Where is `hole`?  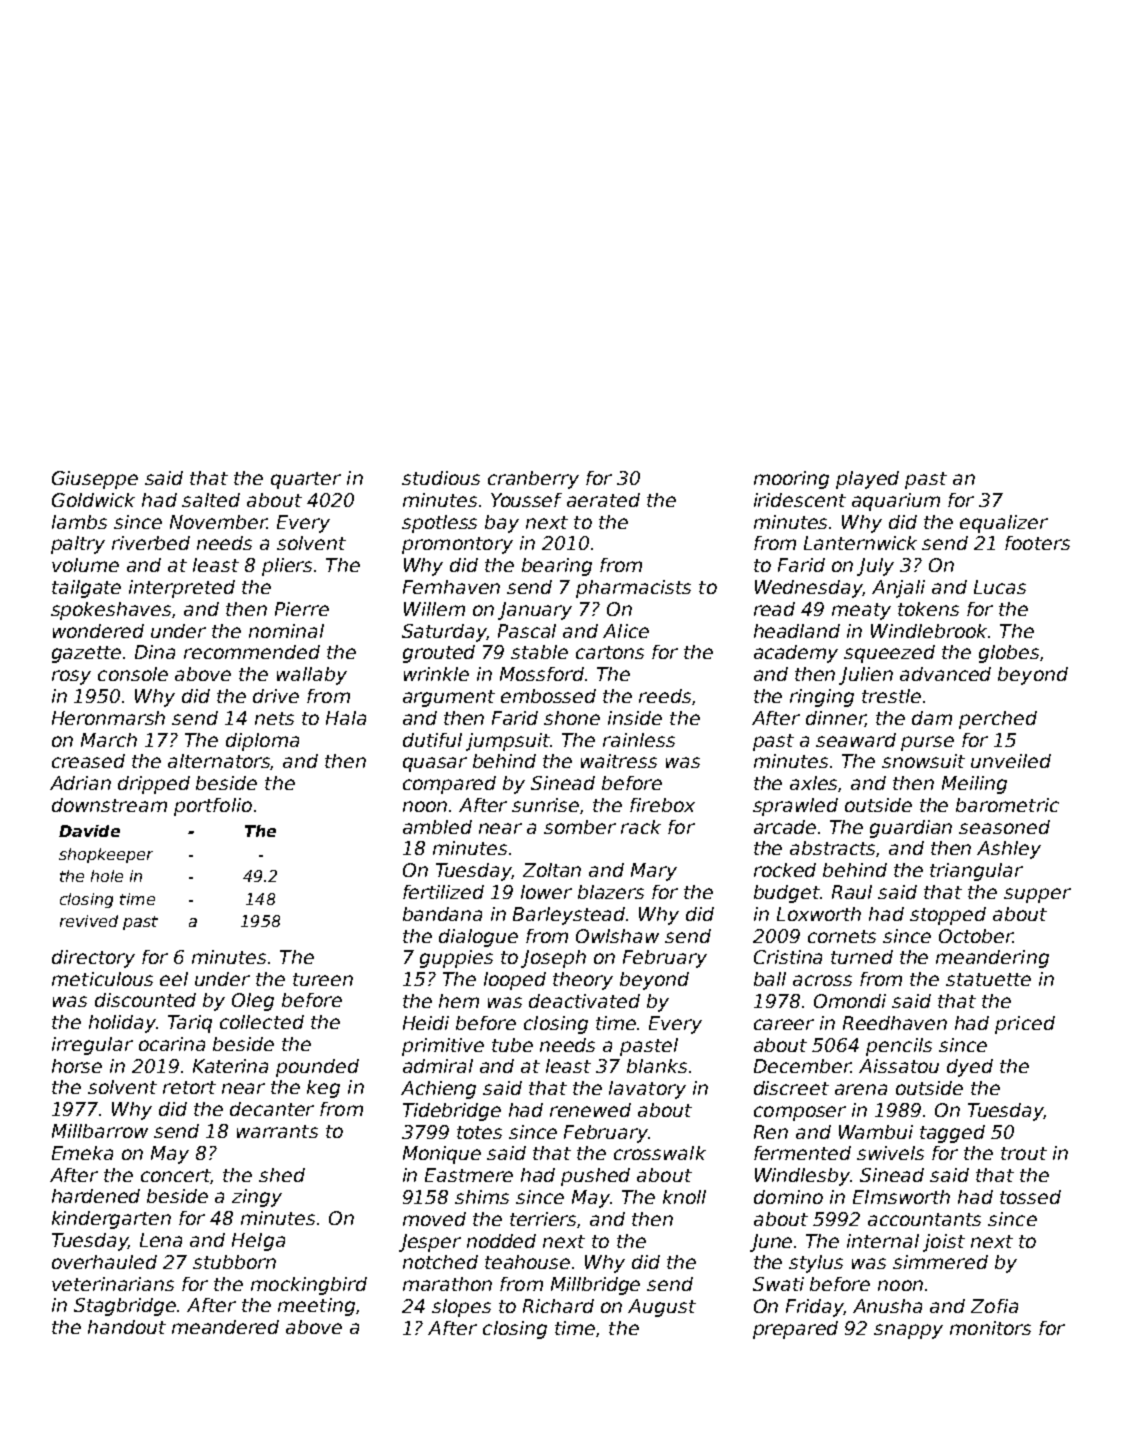 hole is located at coordinates (107, 876).
